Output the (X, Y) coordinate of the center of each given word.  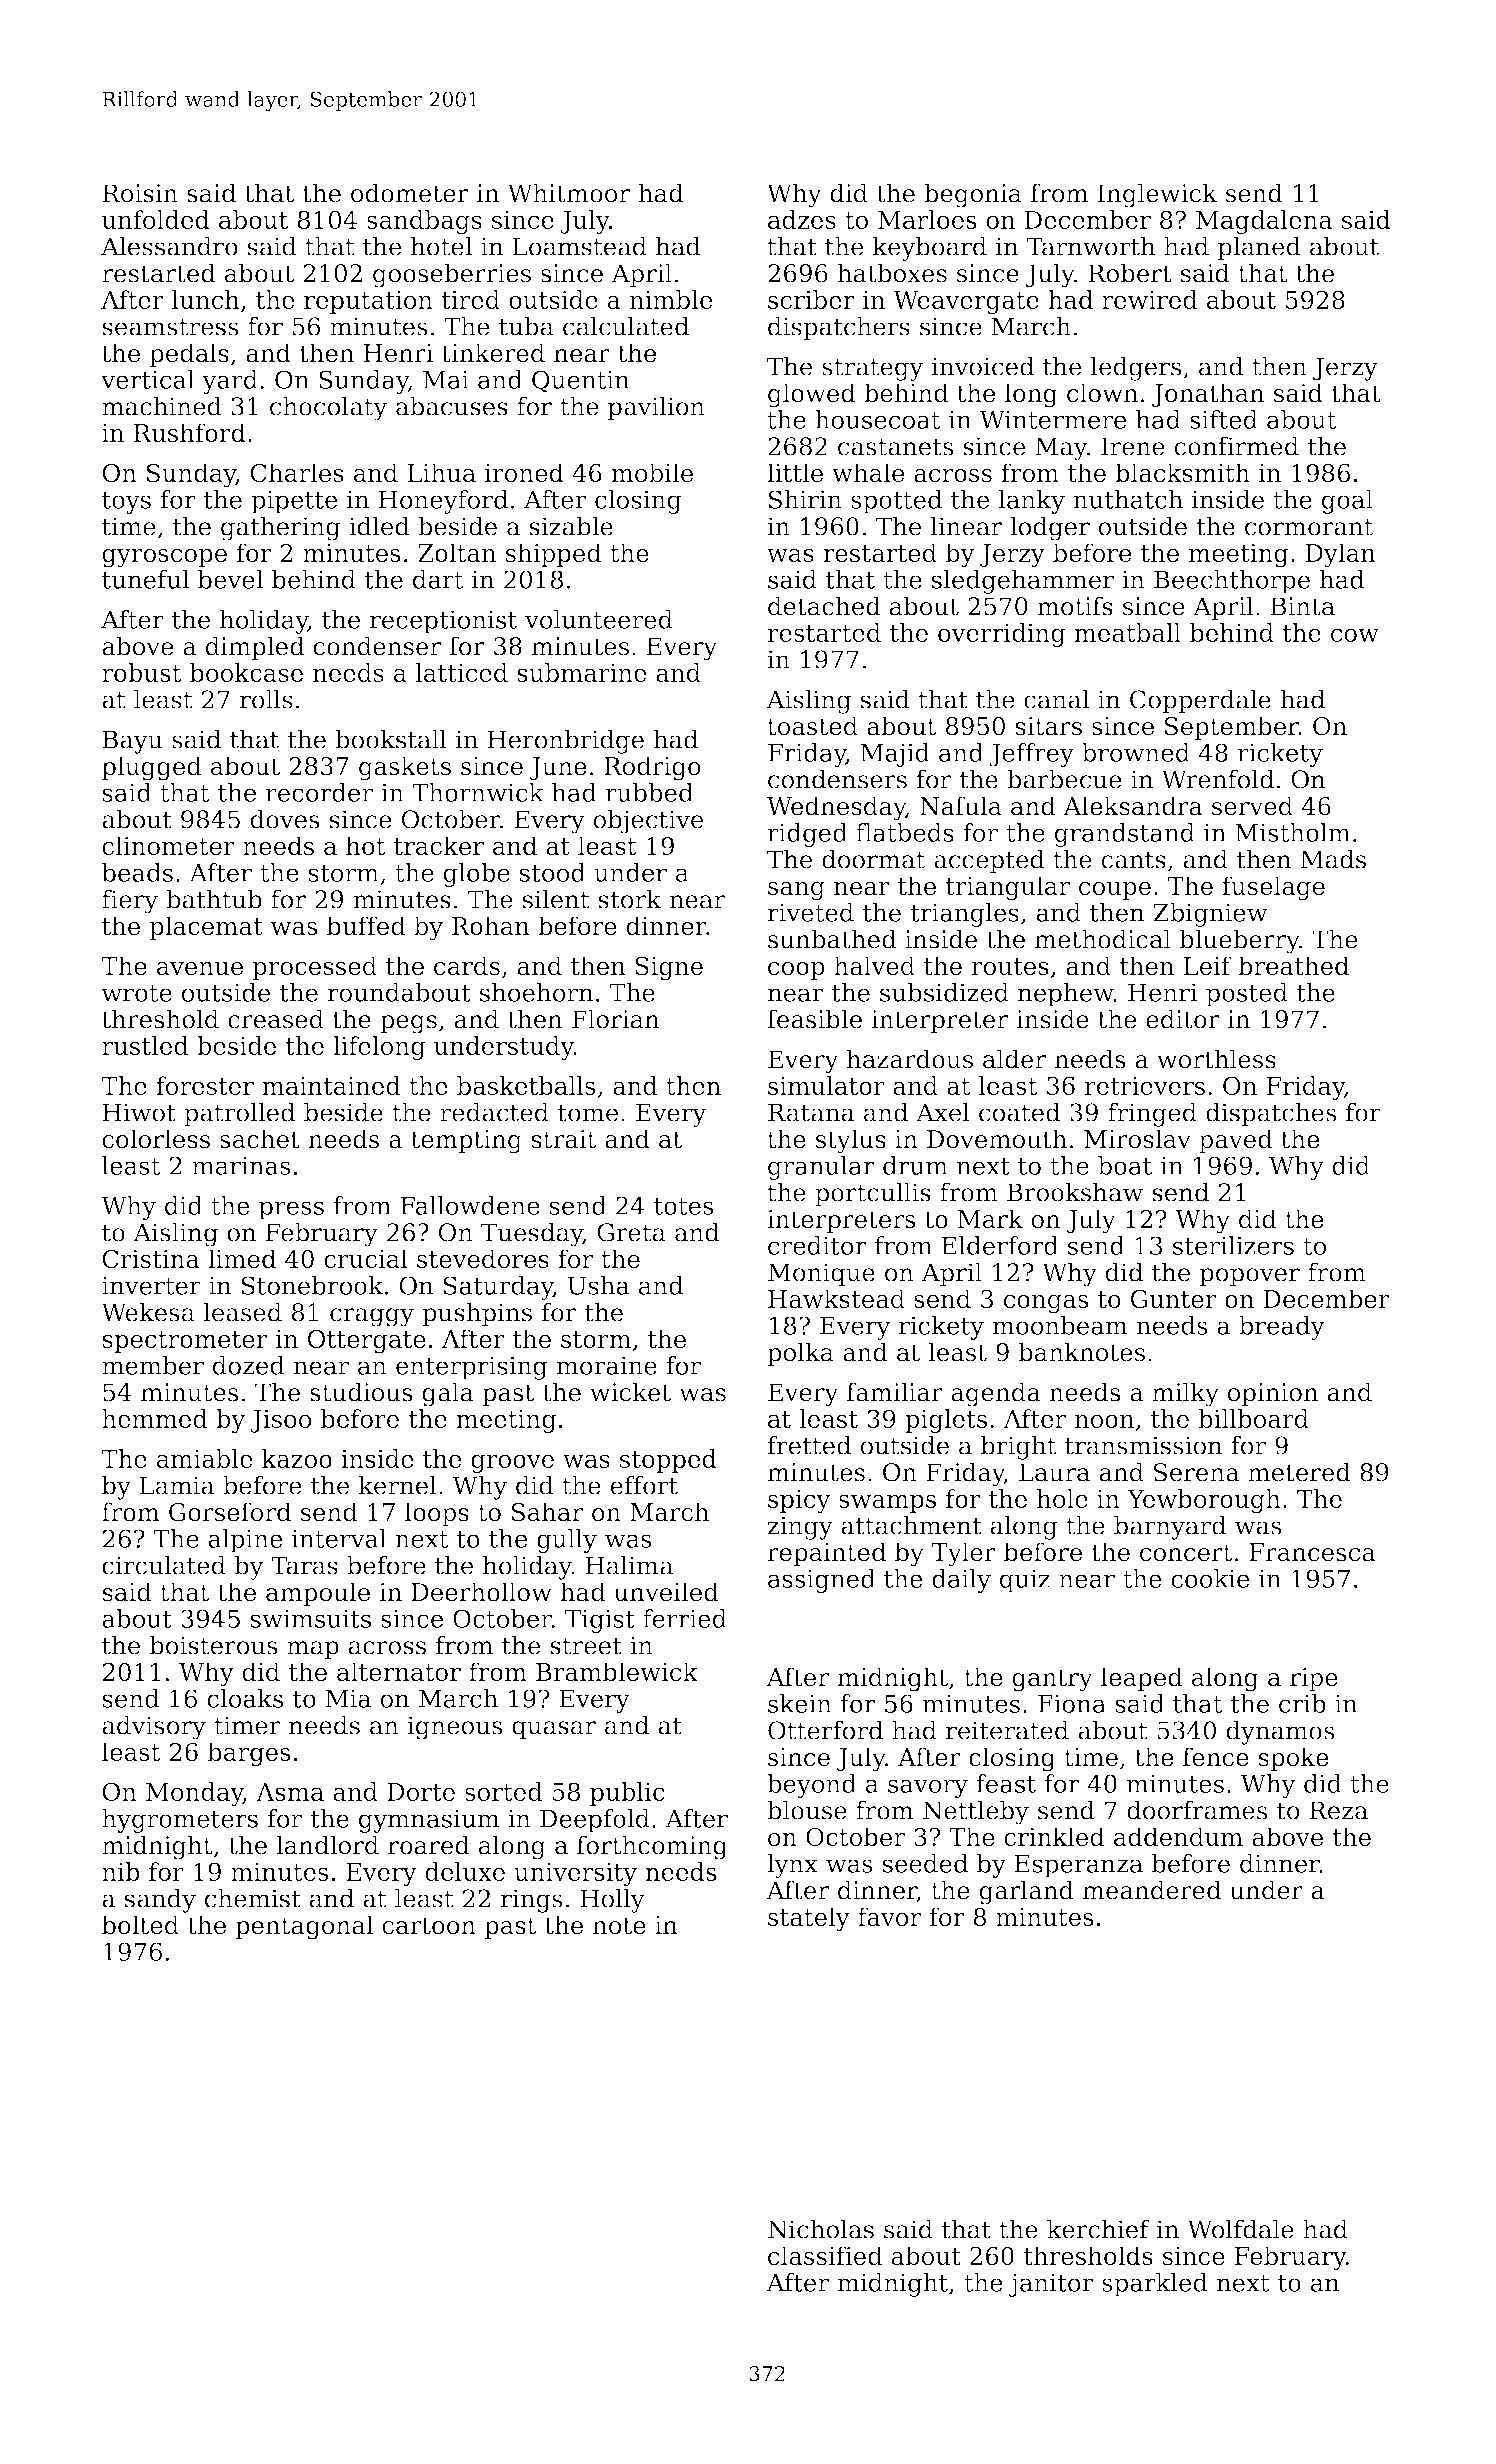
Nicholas (821, 2229)
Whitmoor (568, 193)
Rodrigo (652, 768)
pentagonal (304, 1927)
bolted (140, 1925)
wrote (137, 993)
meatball (1127, 632)
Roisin (140, 193)
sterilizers (1233, 1245)
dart (438, 579)
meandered (1152, 1890)
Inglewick (1157, 195)
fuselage (1273, 888)
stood (553, 872)
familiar (895, 1392)
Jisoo (281, 1421)
